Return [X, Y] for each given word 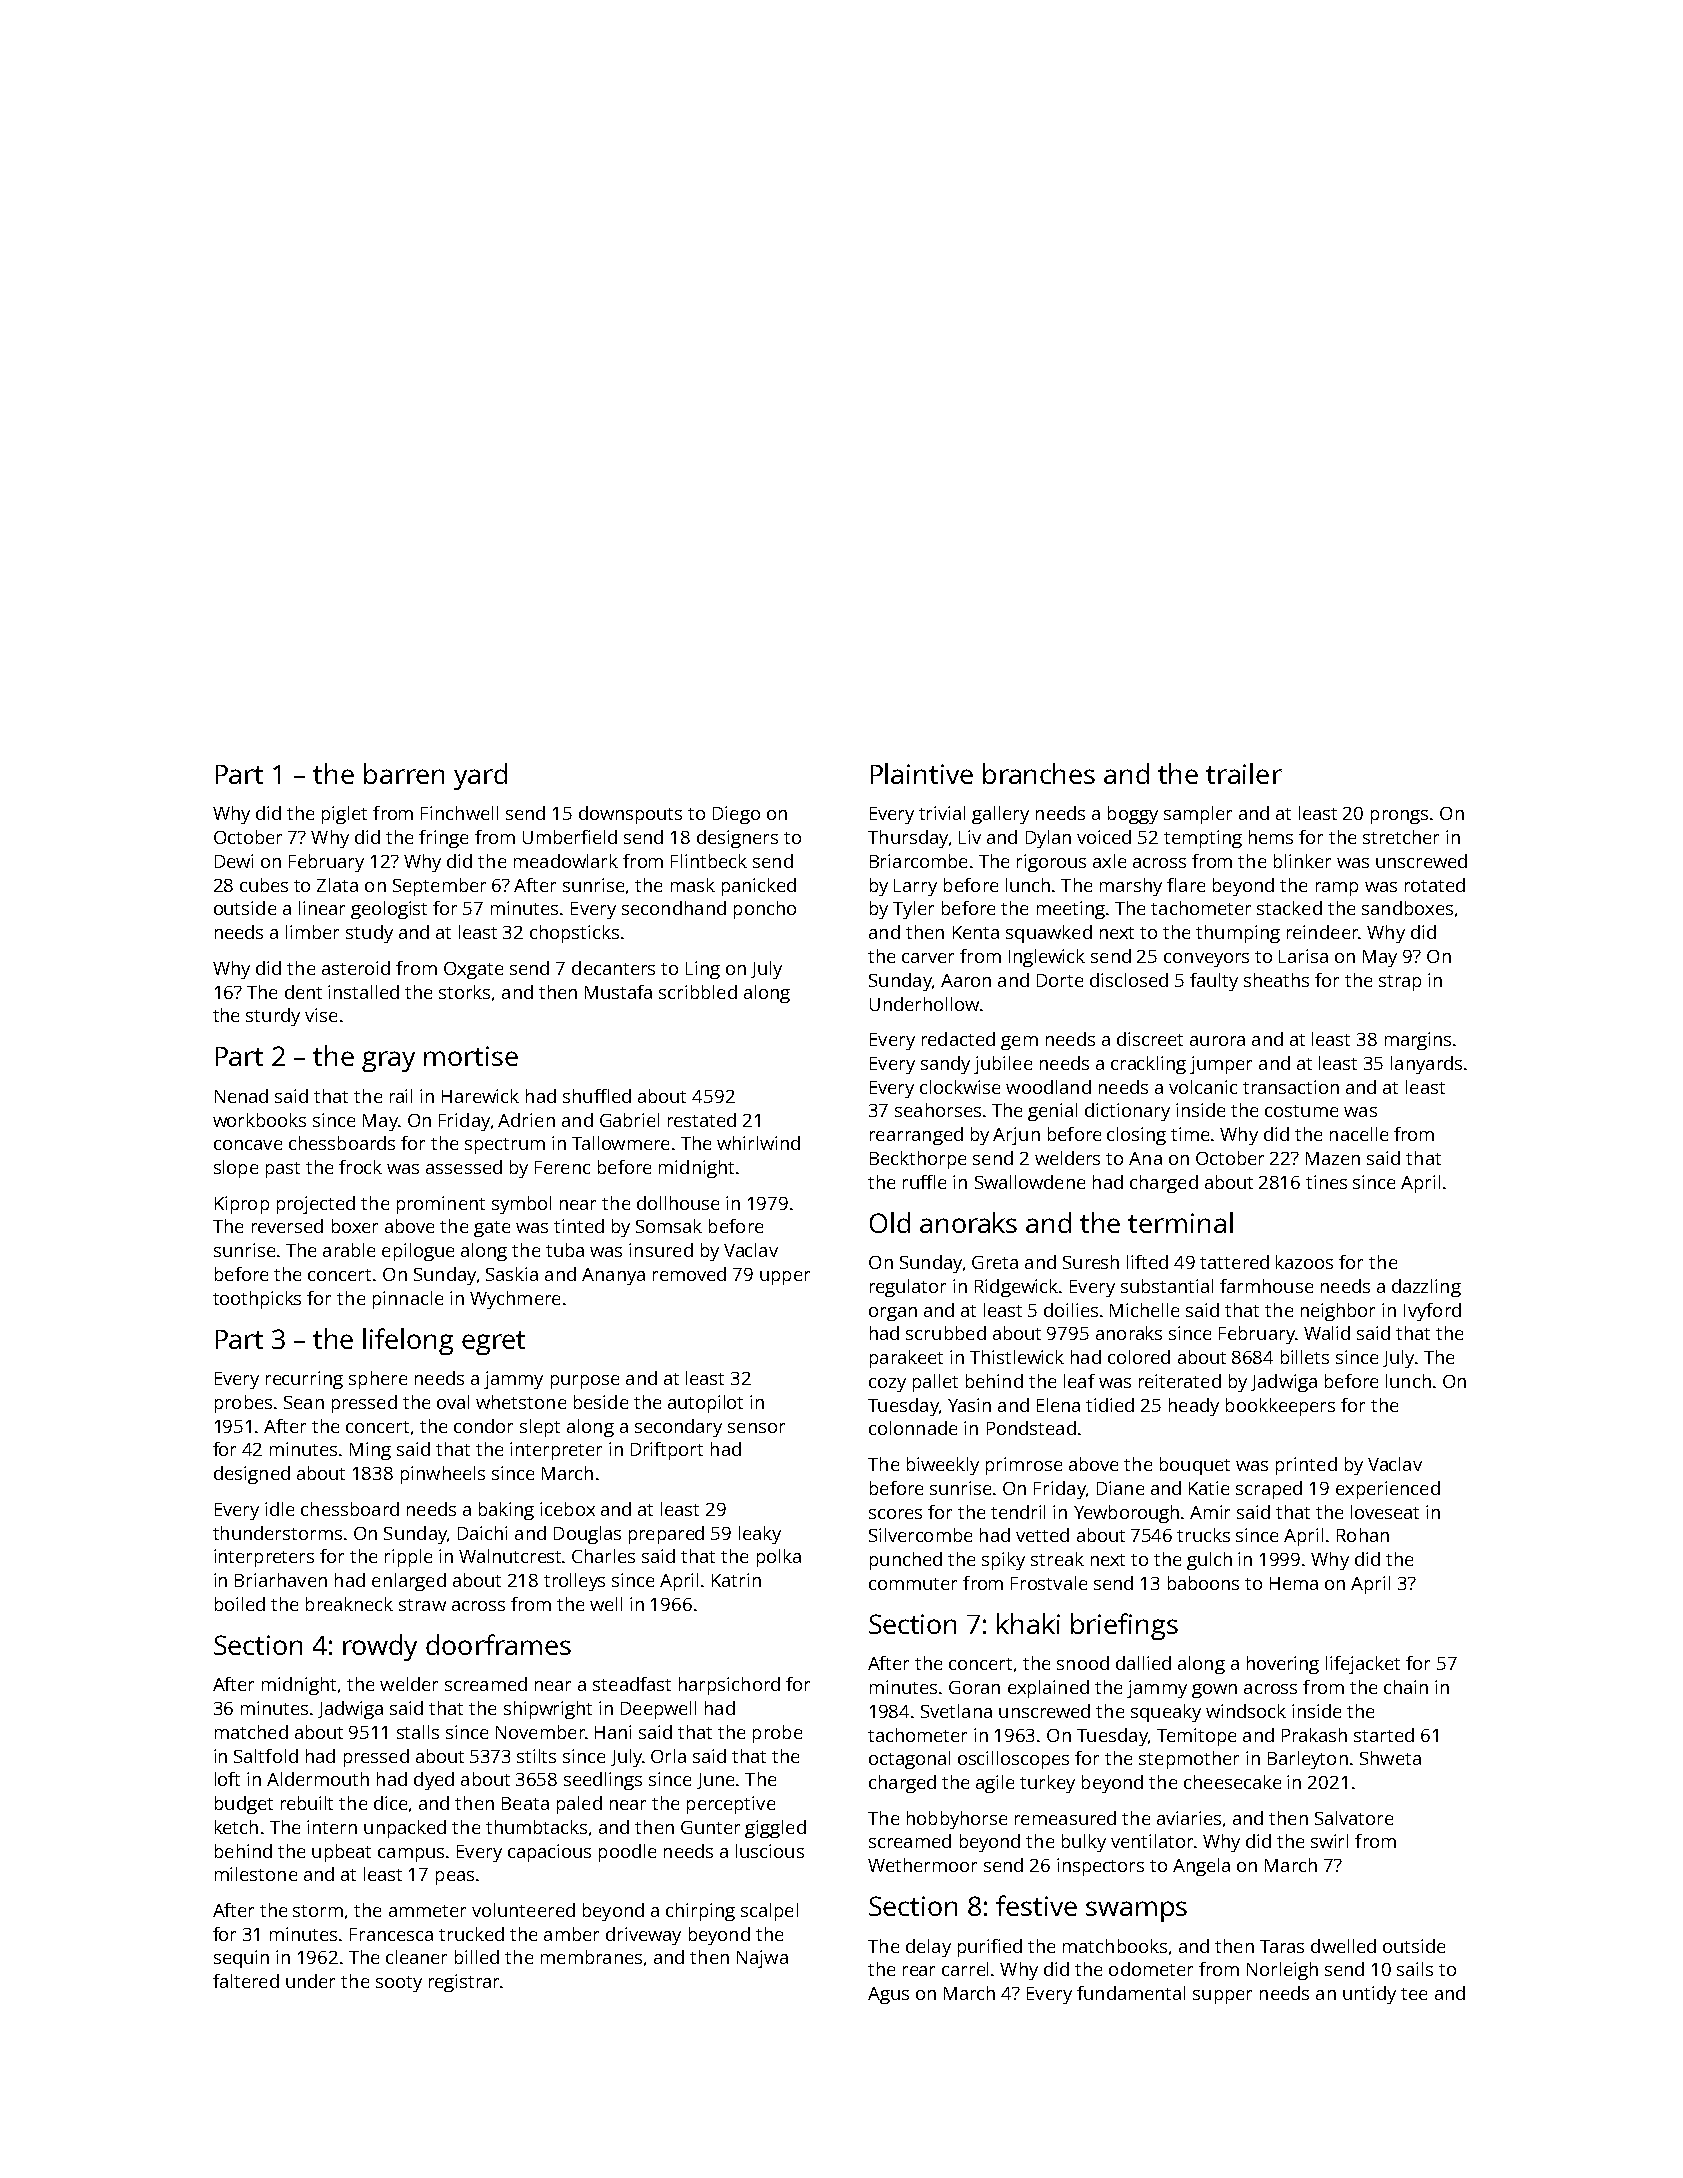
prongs [1399, 817]
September [439, 887]
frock [360, 1167]
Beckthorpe [918, 1160]
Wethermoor [922, 1865]
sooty [399, 1984]
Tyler [913, 910]
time [1190, 1134]
